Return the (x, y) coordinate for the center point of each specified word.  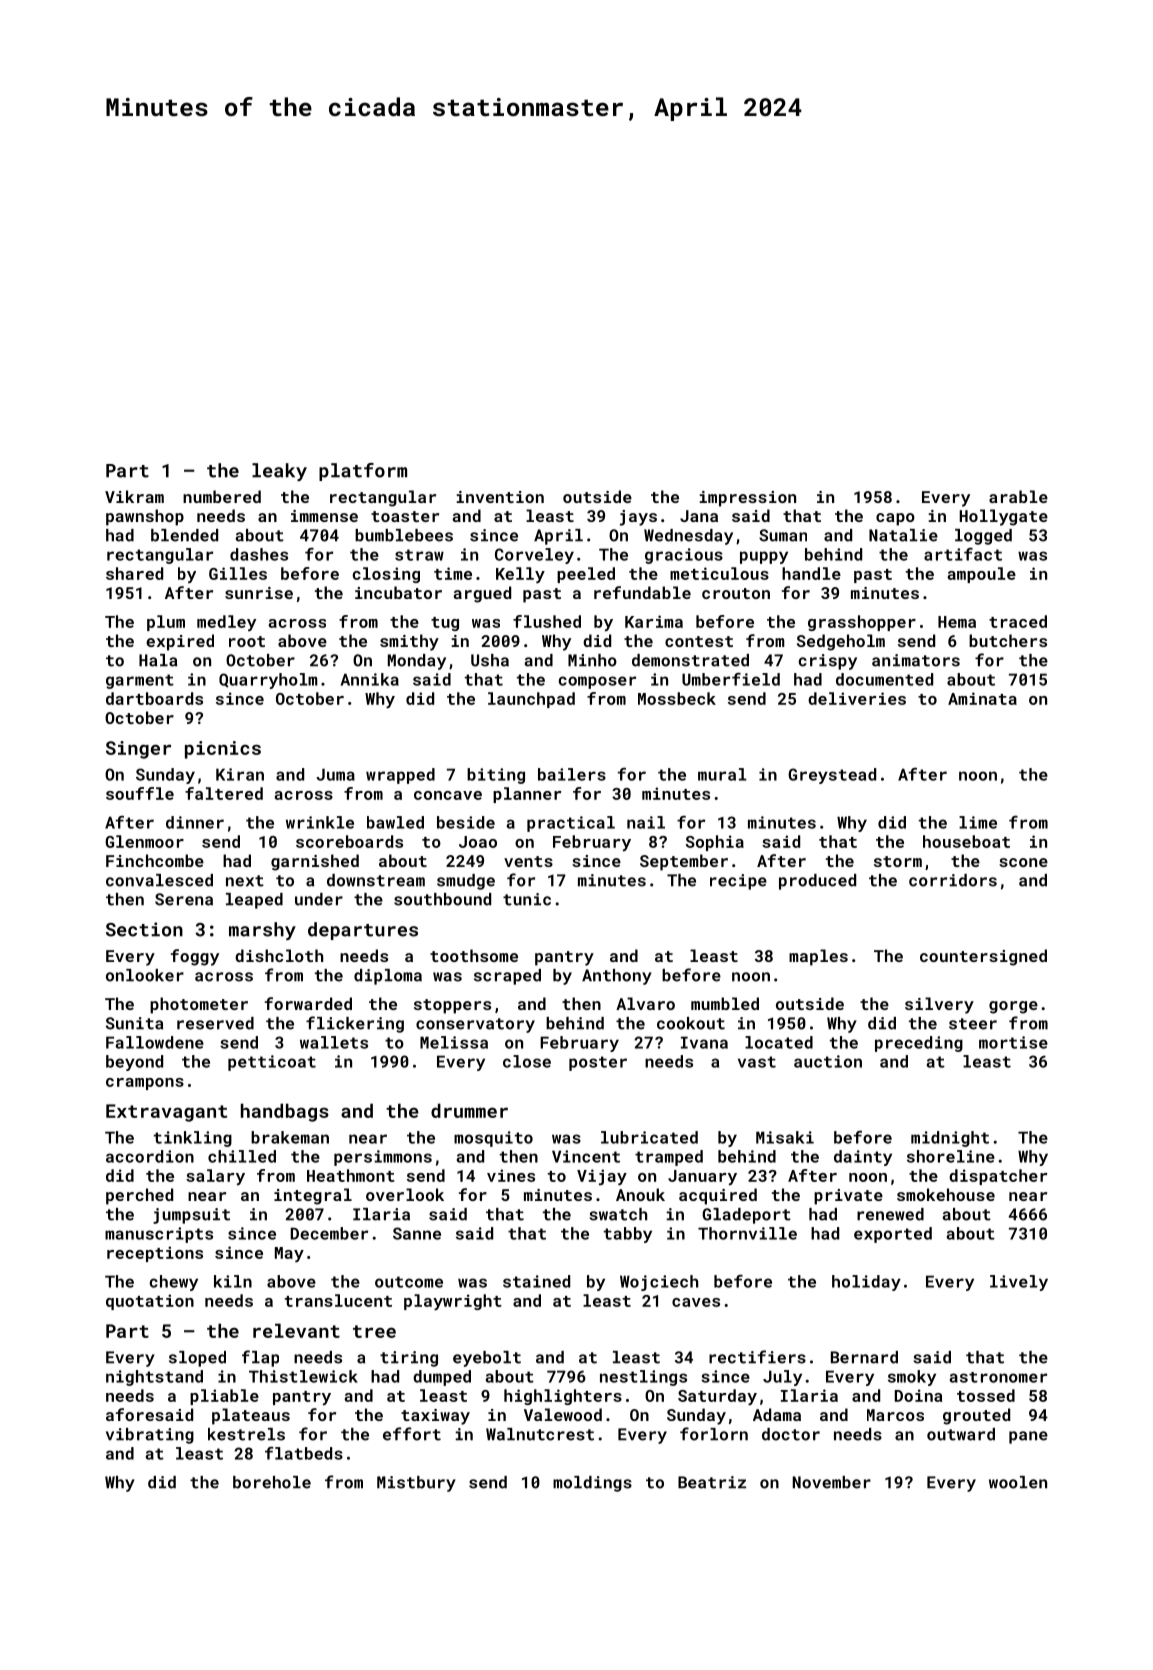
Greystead (832, 776)
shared (134, 573)
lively (1019, 1283)
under (319, 899)
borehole (272, 1482)
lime (978, 822)
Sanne (417, 1233)
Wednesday (688, 537)
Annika (370, 679)
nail (646, 822)
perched (139, 1196)
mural (722, 774)
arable (1018, 496)
